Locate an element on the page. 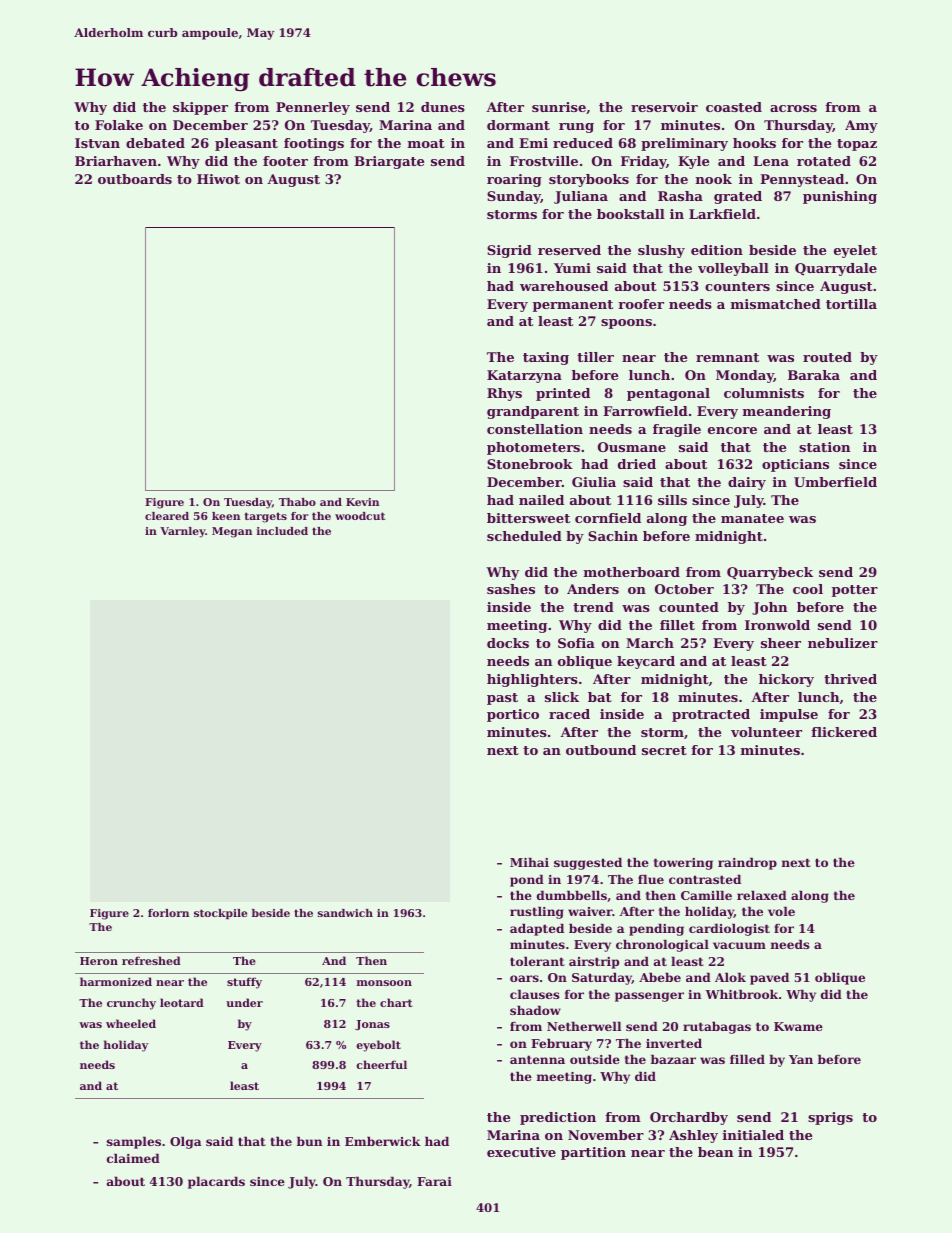 The height and width of the image is (1233, 952). forlorn is located at coordinates (168, 913).
